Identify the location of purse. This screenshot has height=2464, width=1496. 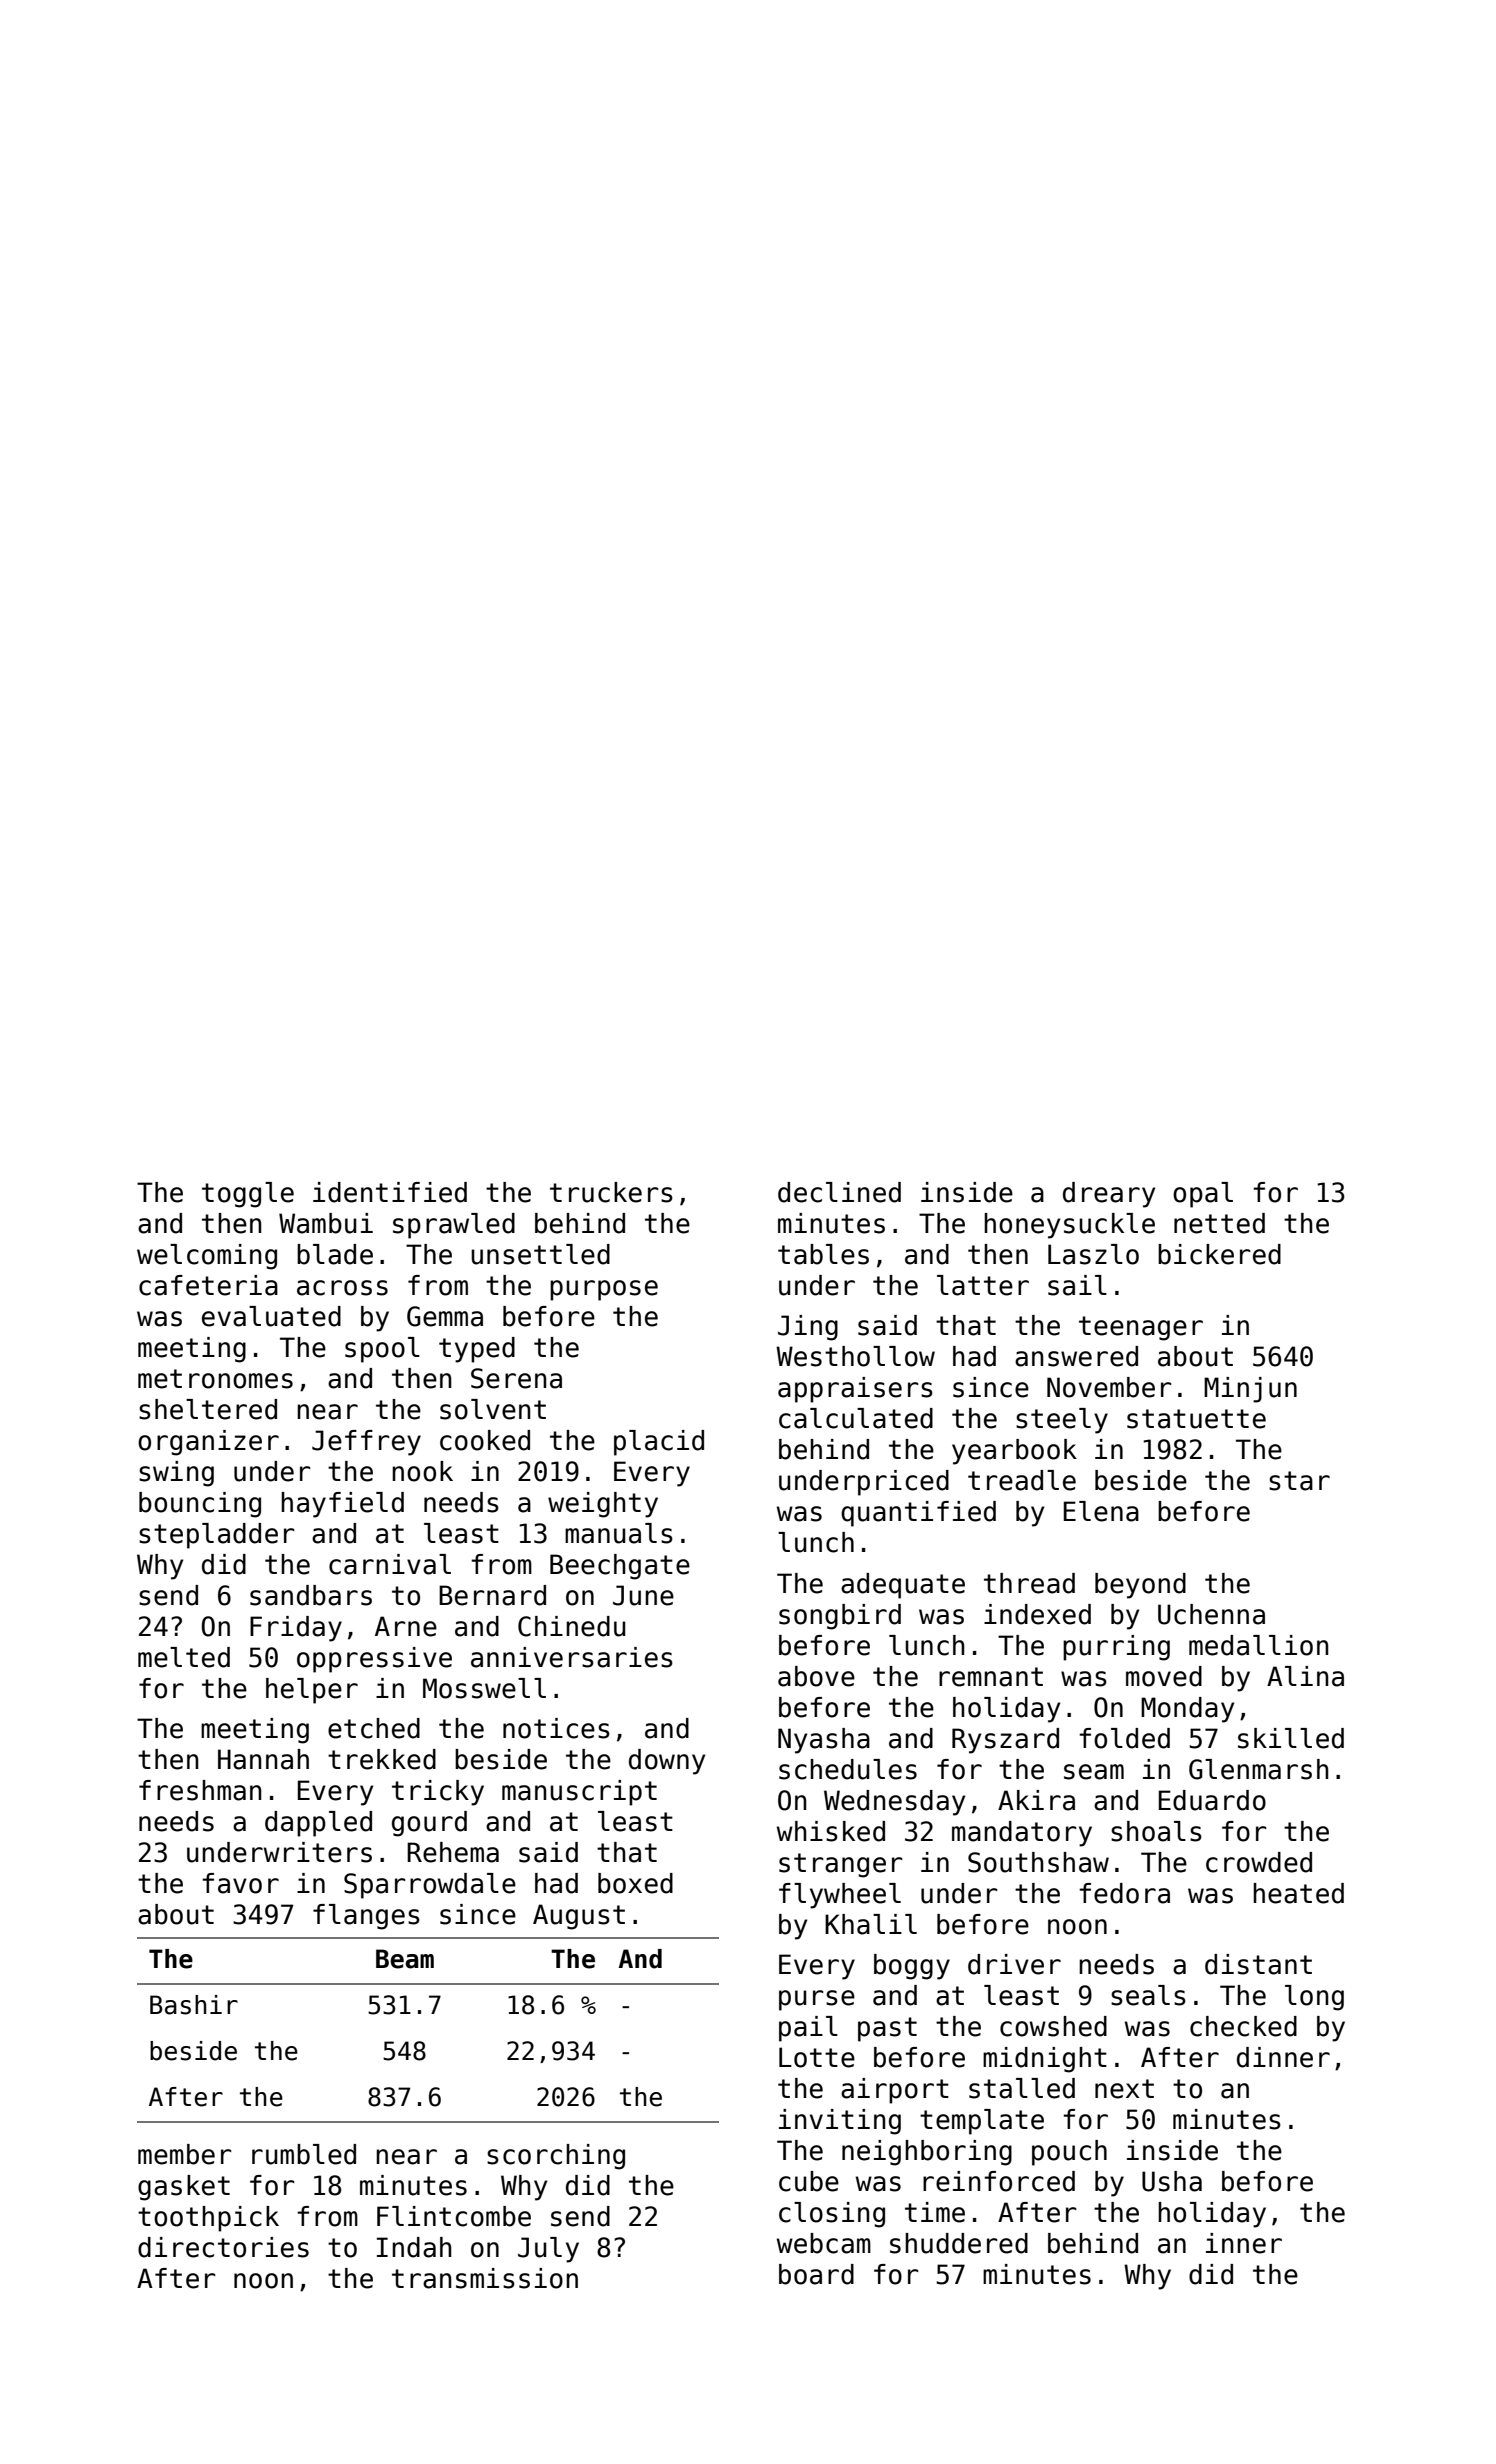
(817, 2000).
